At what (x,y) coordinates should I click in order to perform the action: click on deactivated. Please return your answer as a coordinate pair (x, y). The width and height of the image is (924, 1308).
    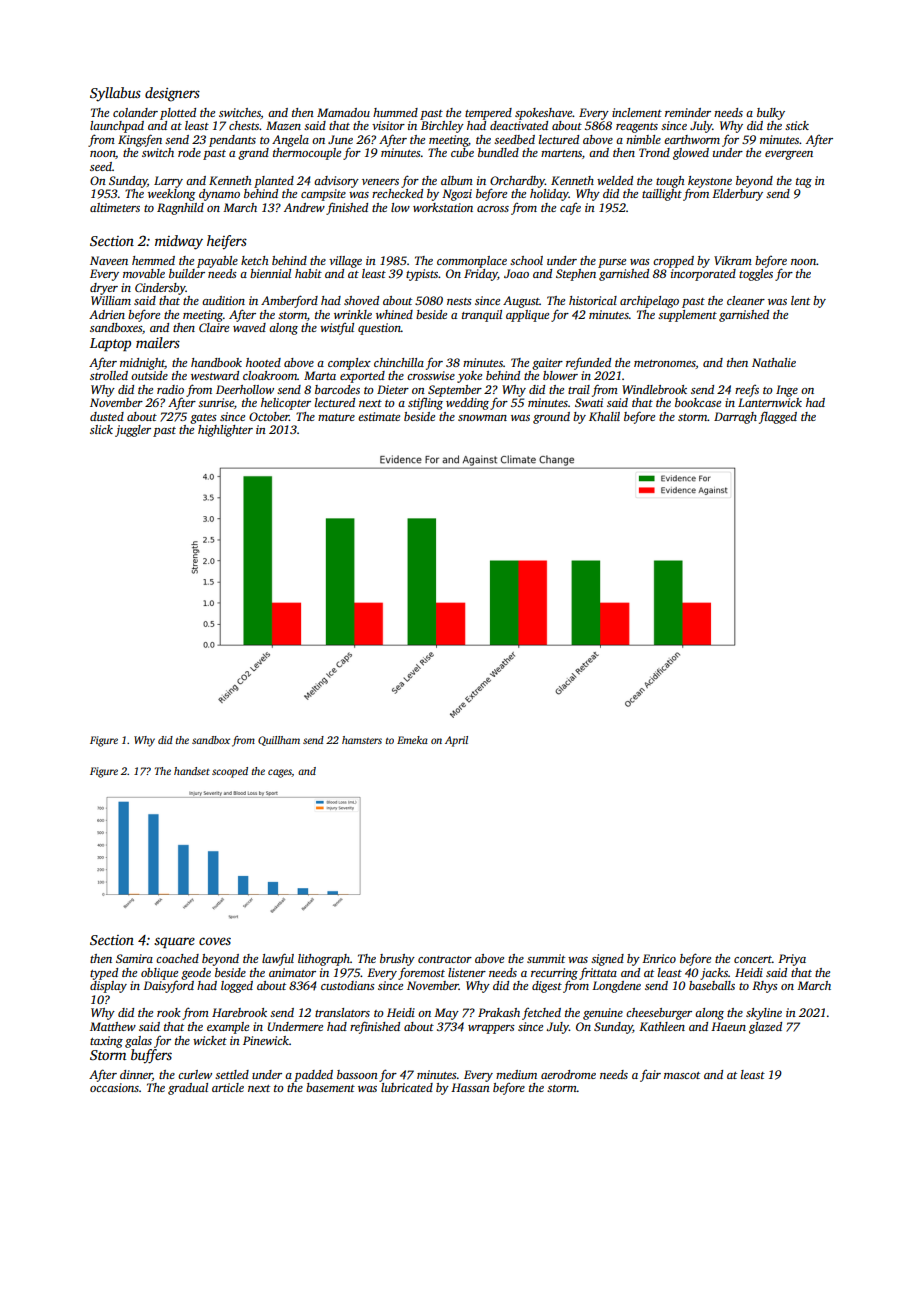
    Looking at the image, I should click on (519, 125).
